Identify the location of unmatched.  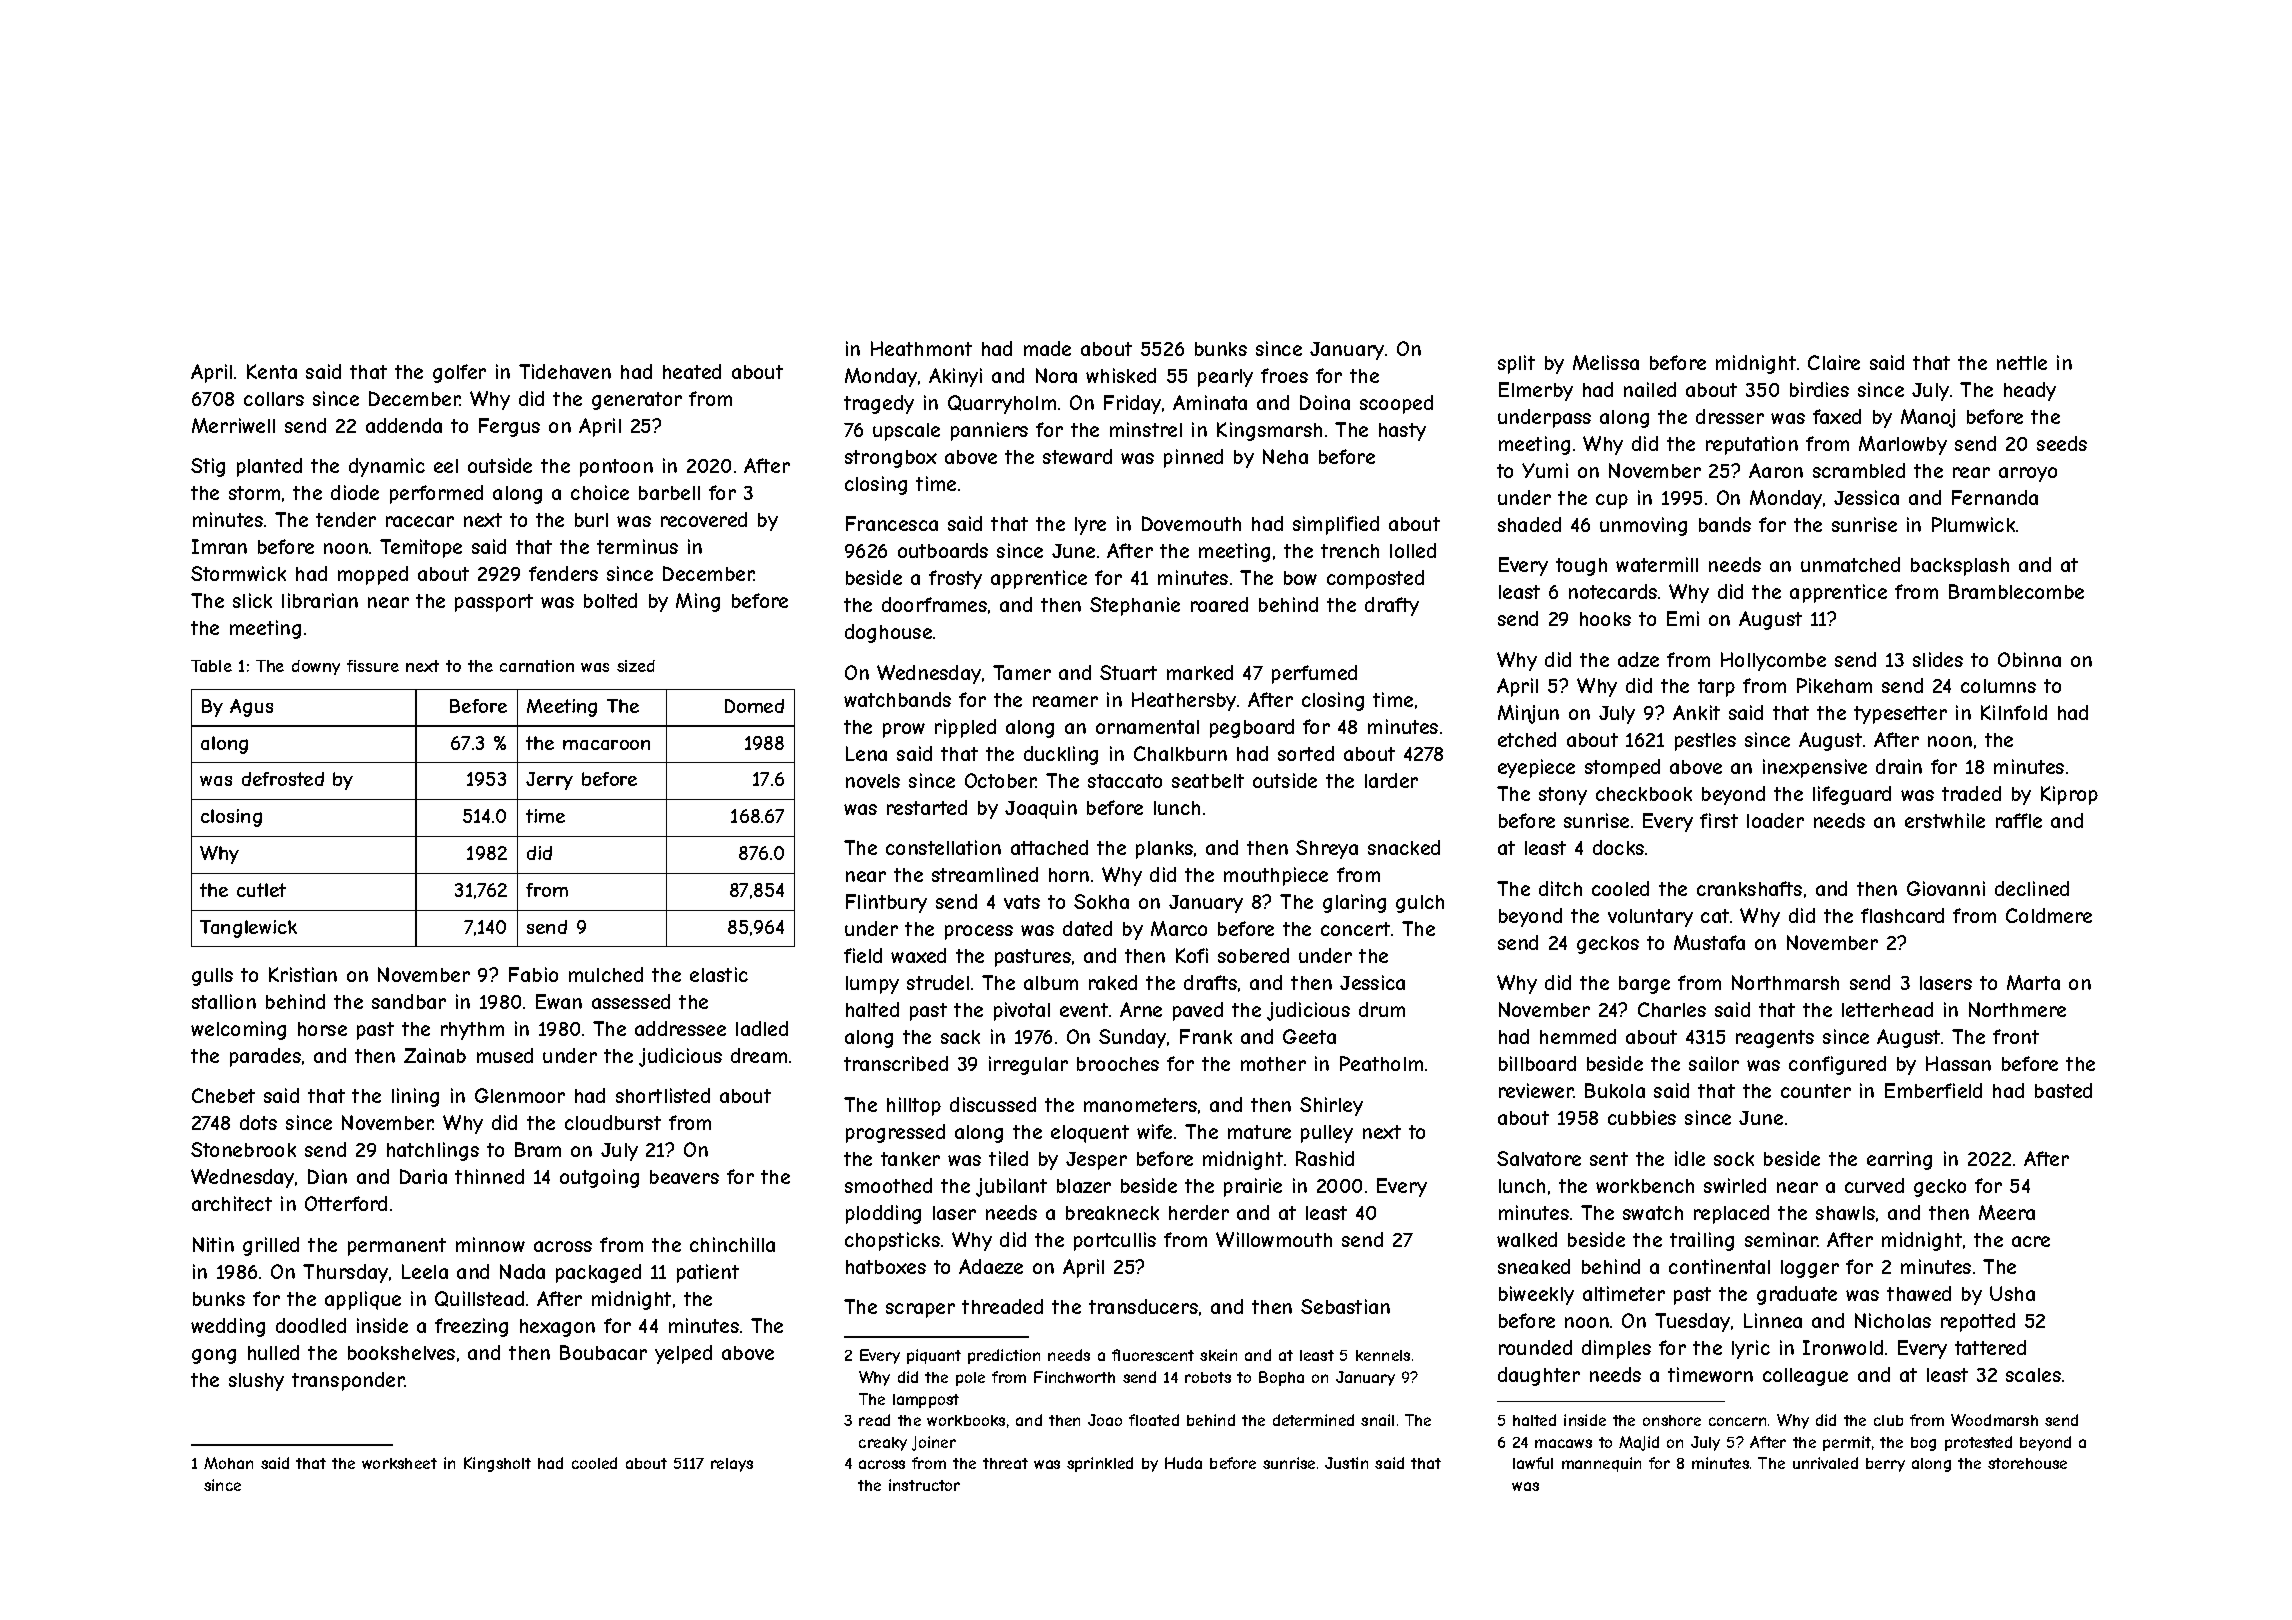
(1850, 564).
